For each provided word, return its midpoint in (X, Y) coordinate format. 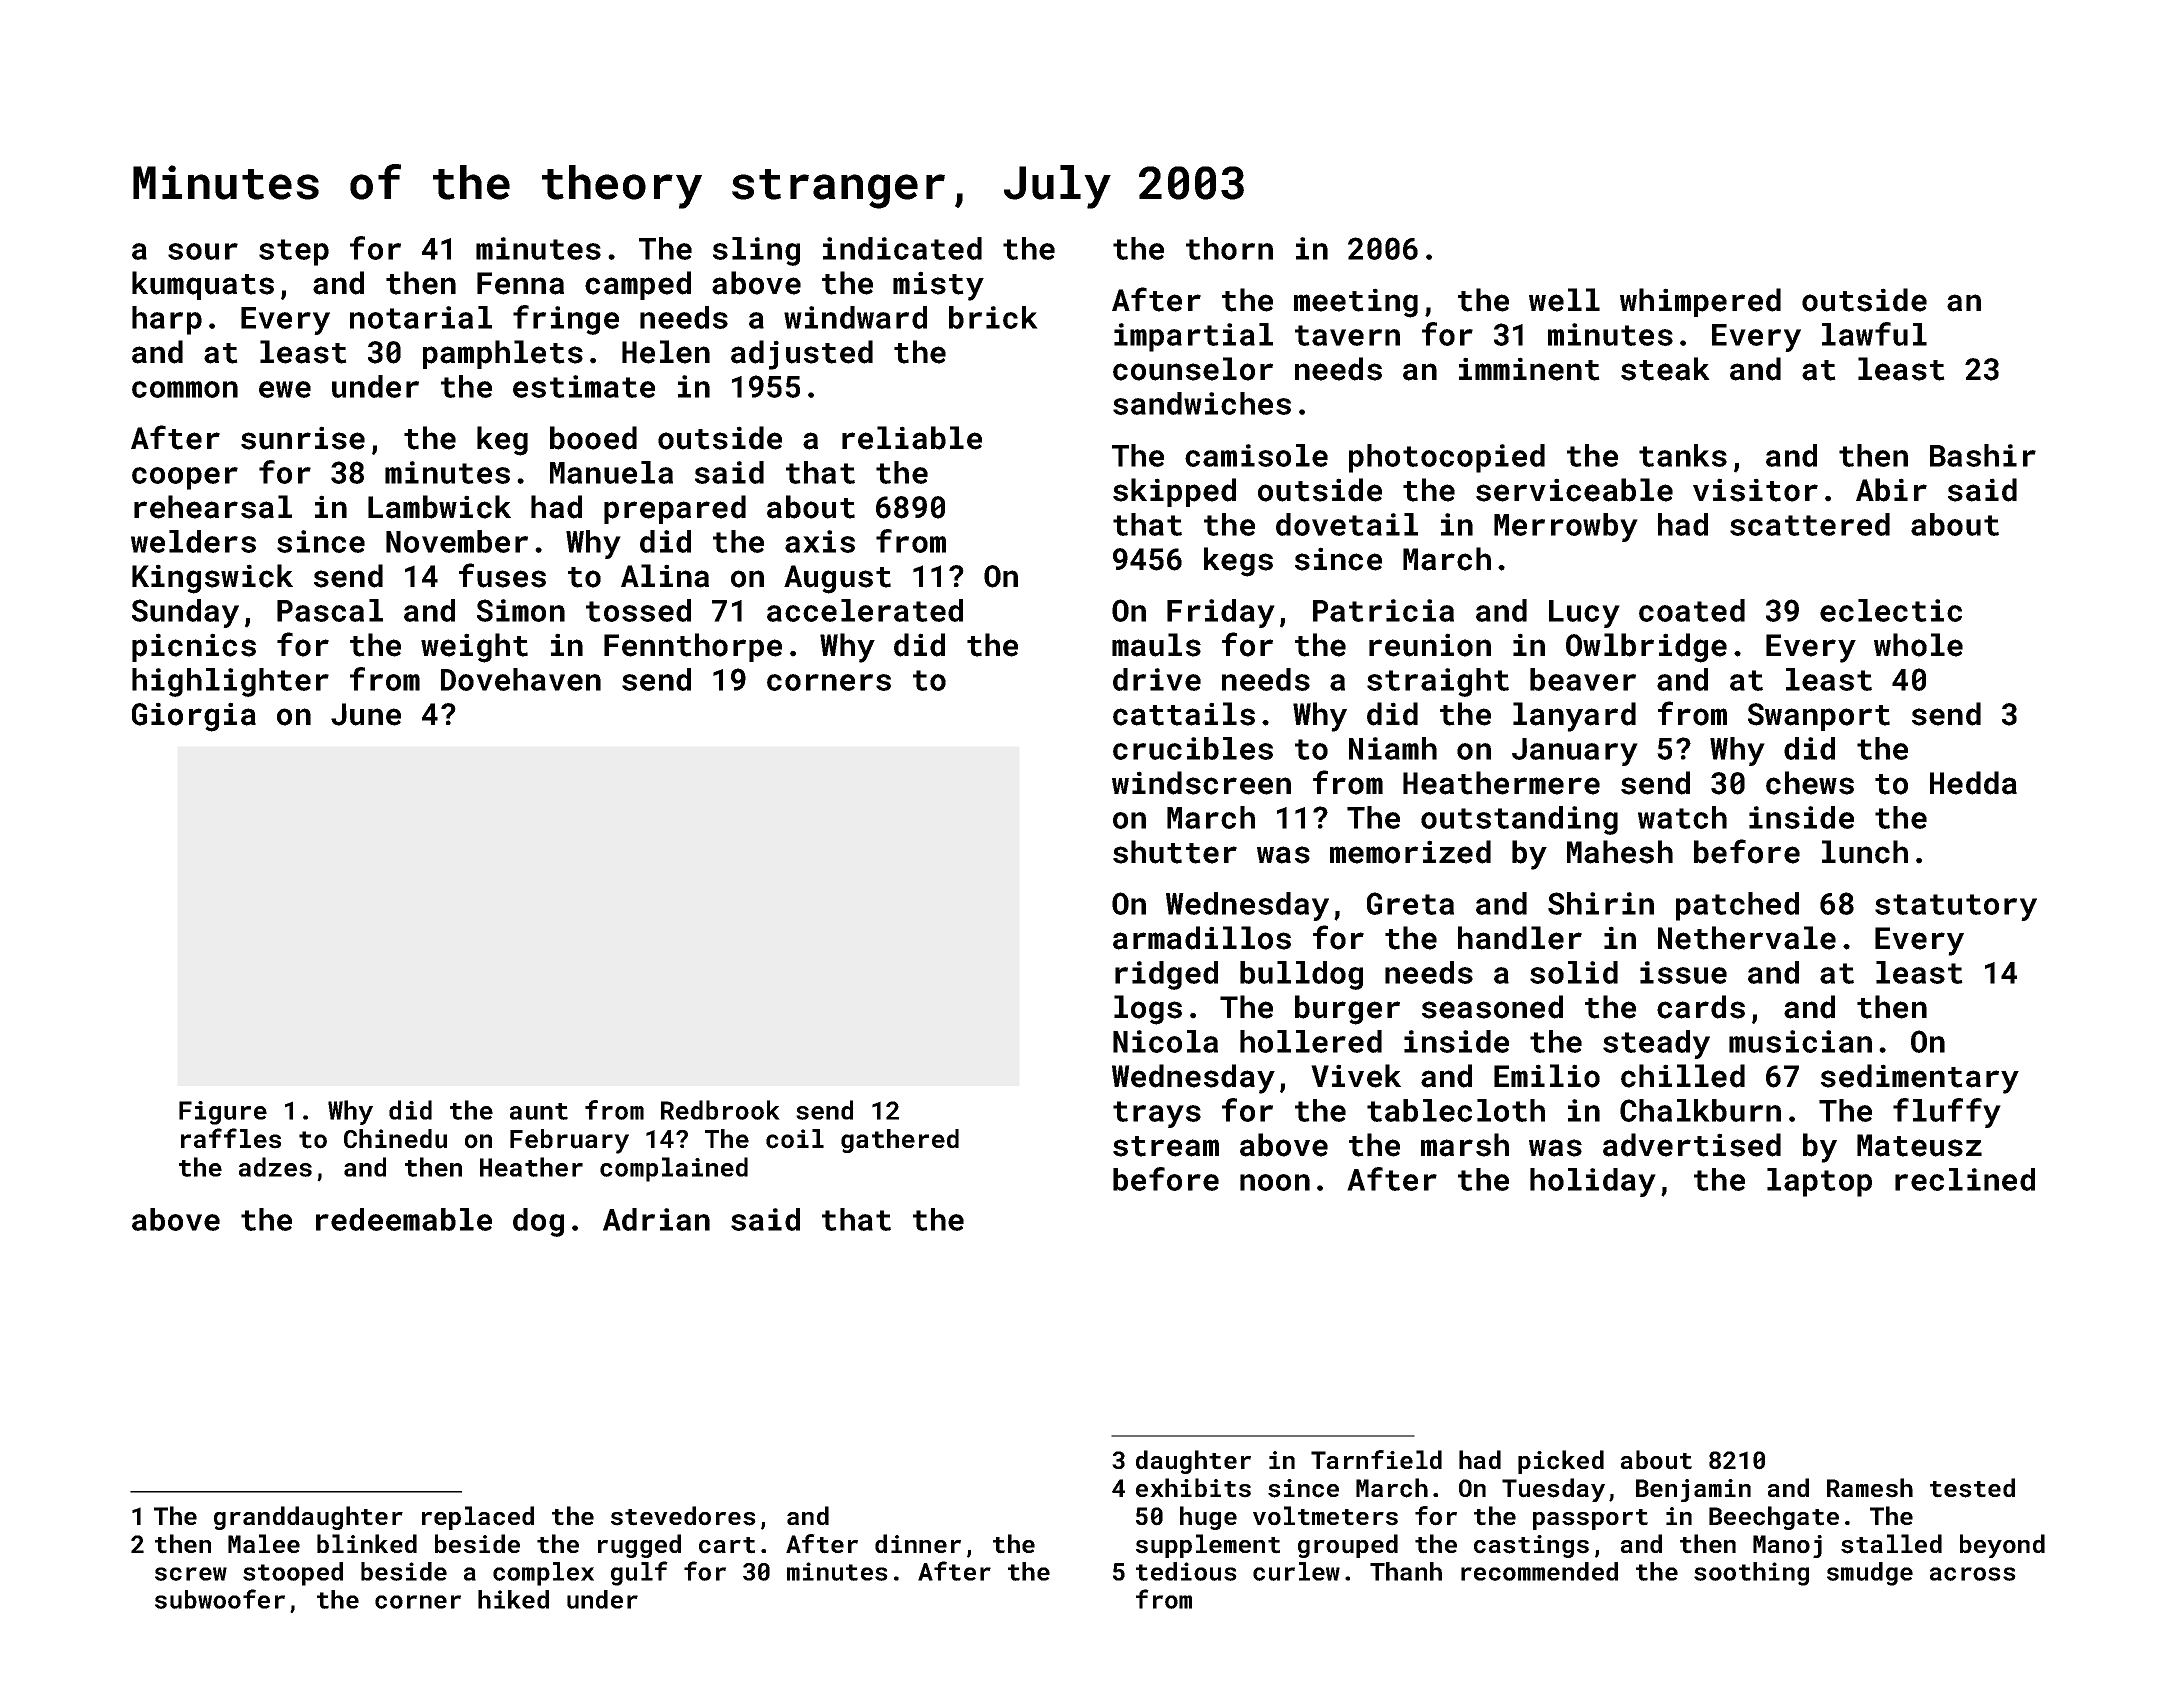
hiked (513, 1599)
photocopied (1447, 458)
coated (1692, 610)
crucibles (1193, 748)
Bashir (1983, 455)
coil (795, 1139)
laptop (1819, 1182)
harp (167, 320)
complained (674, 1169)
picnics (194, 647)
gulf (639, 1573)
